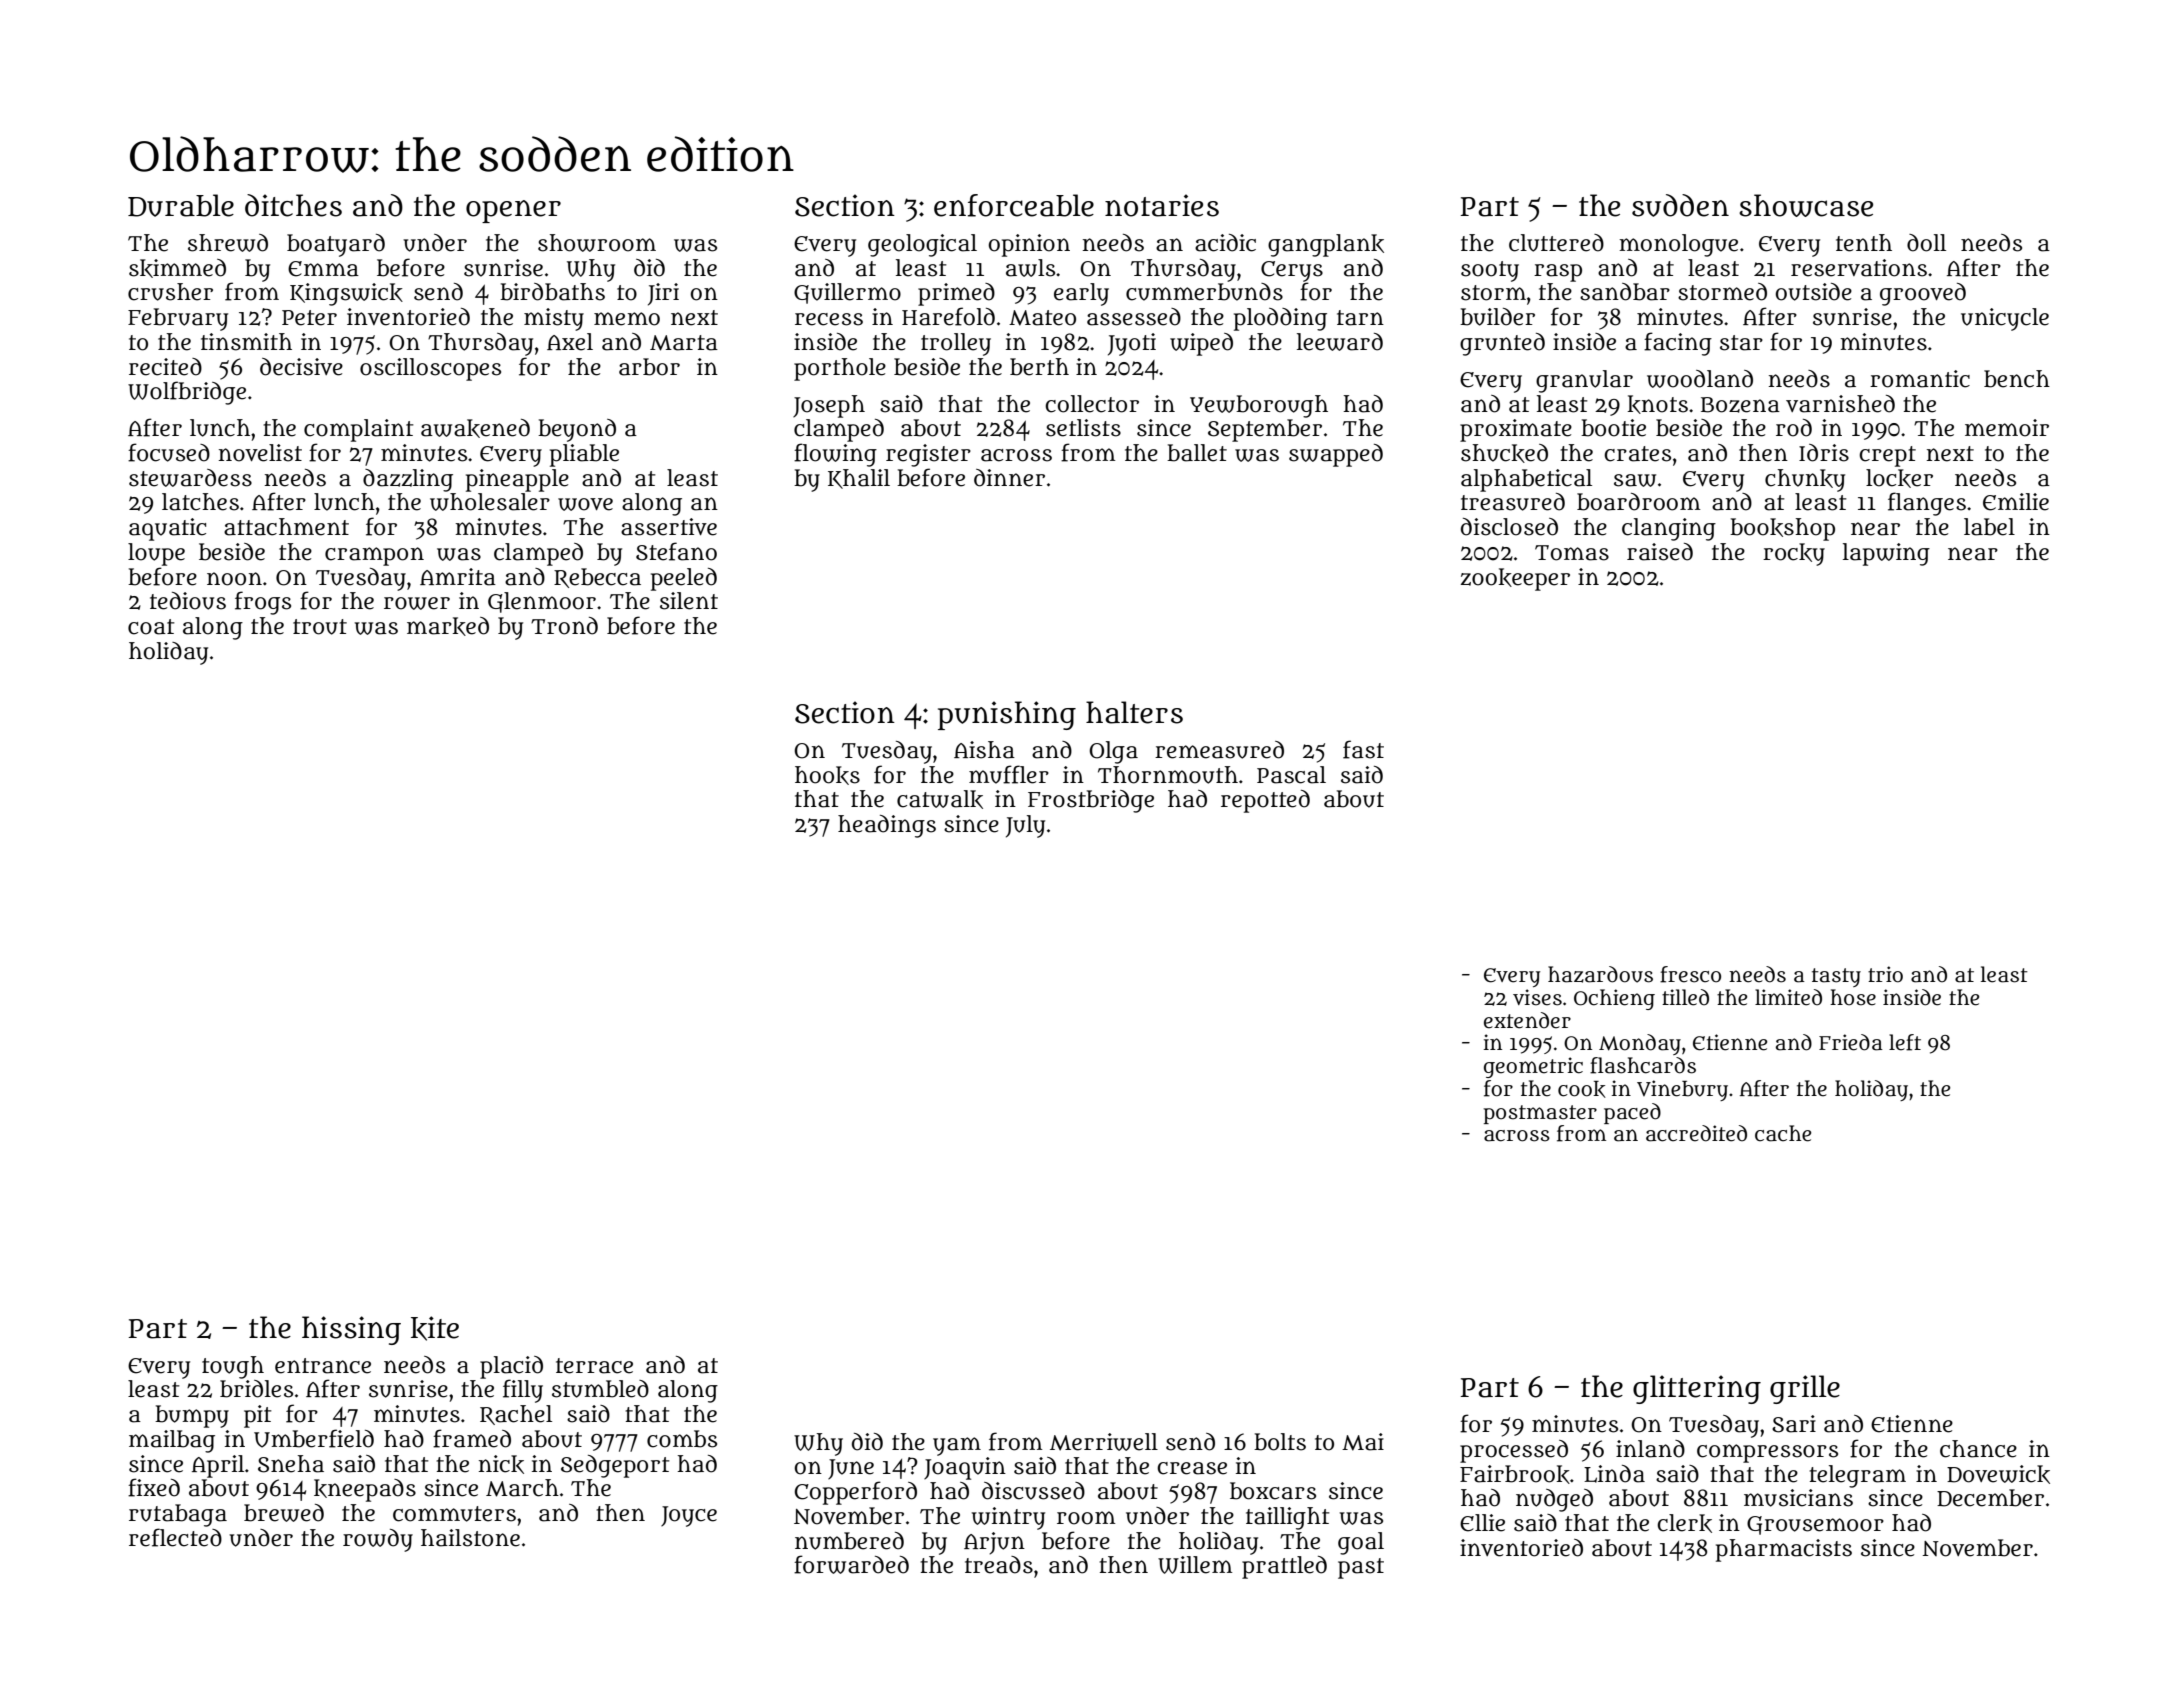  I want to click on grille, so click(1805, 1389).
